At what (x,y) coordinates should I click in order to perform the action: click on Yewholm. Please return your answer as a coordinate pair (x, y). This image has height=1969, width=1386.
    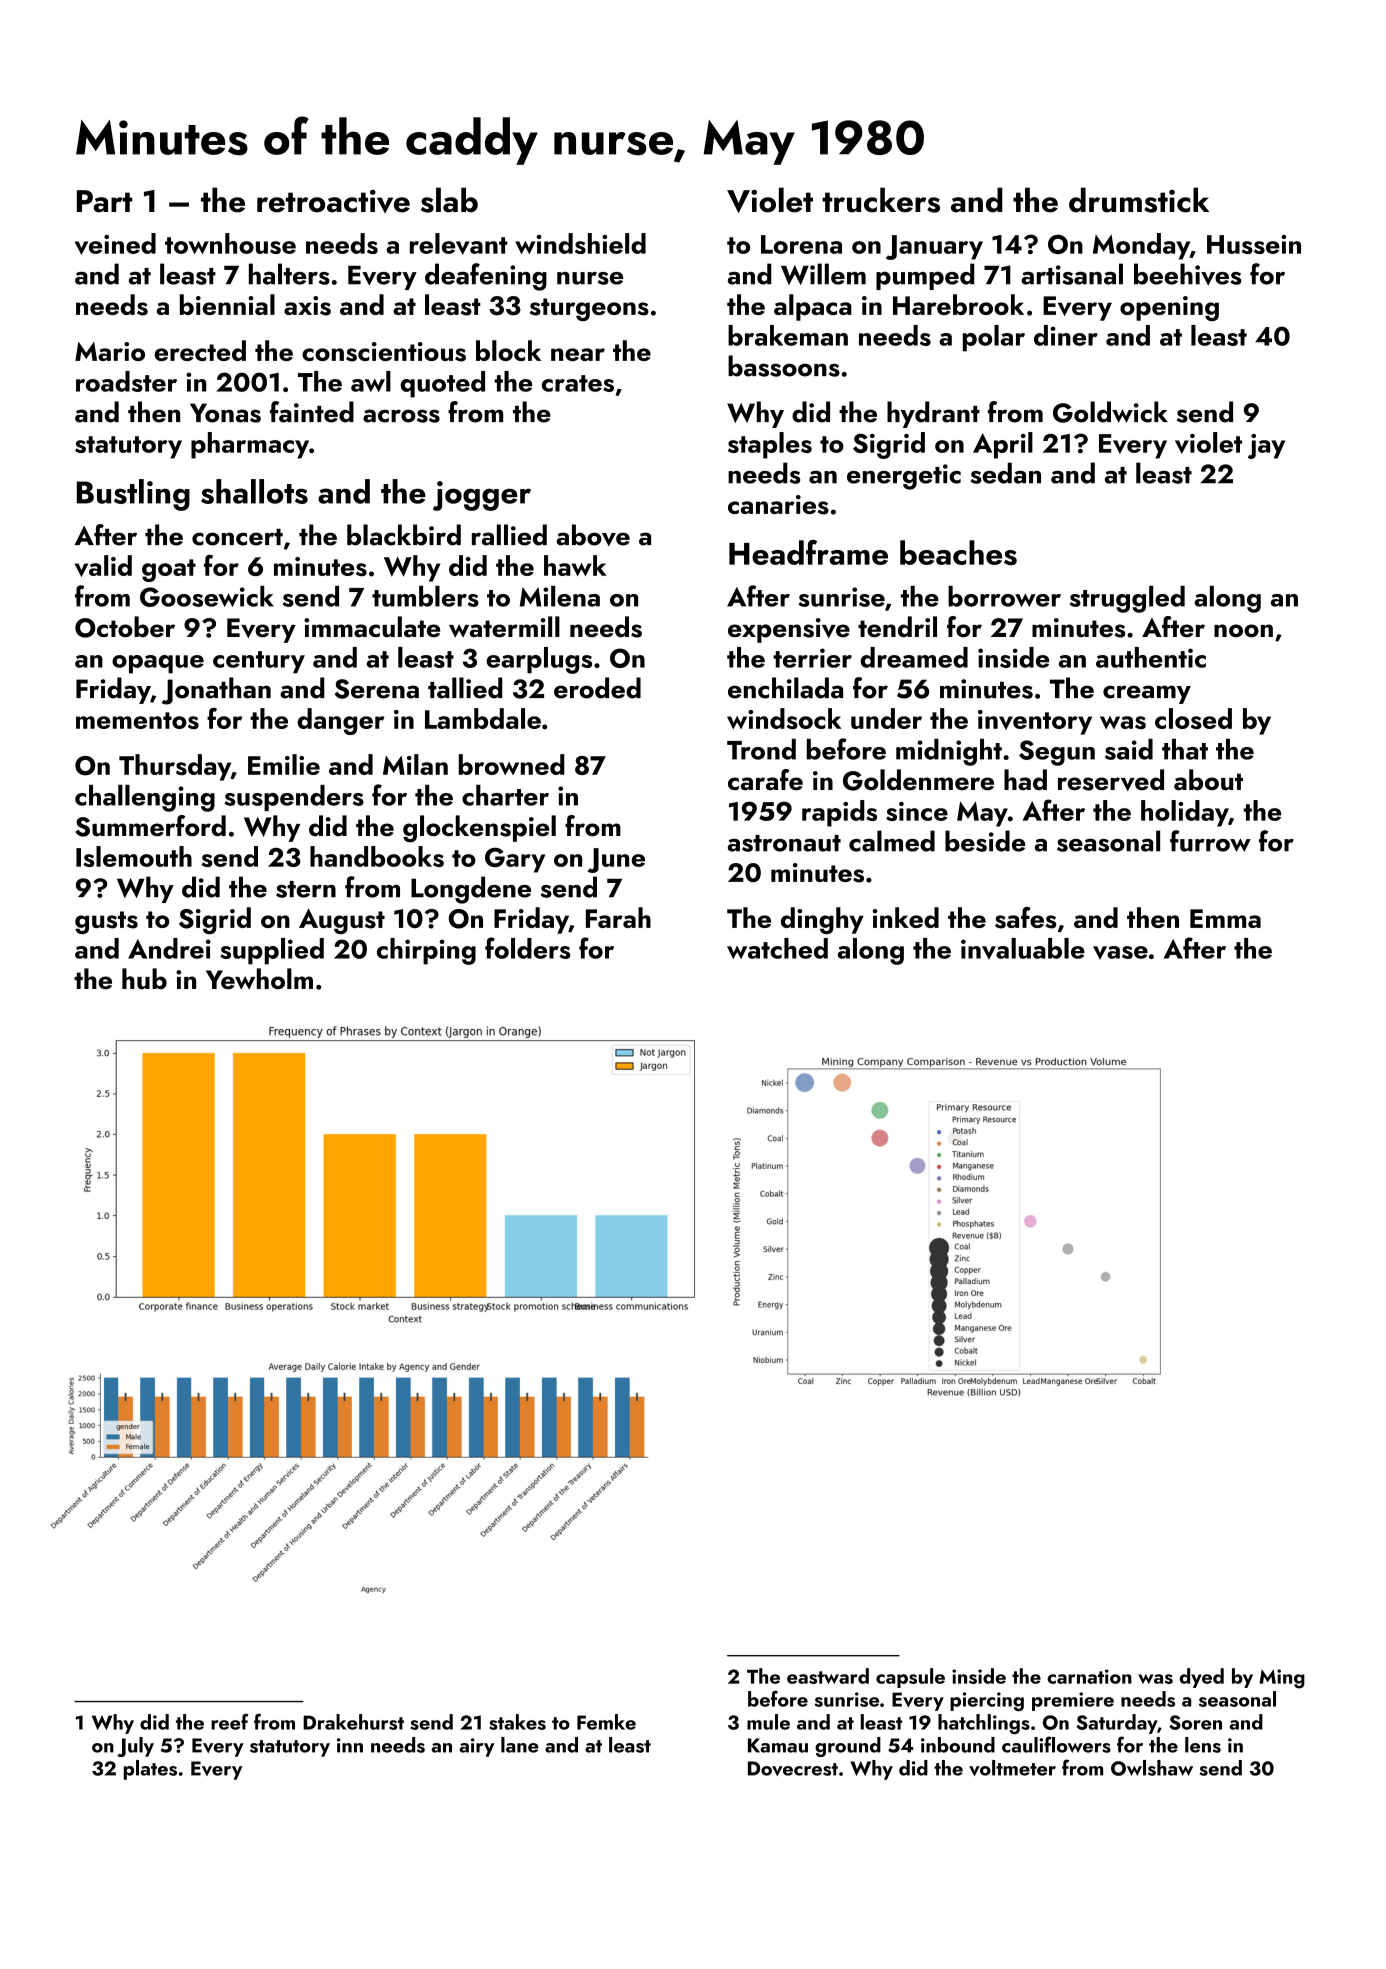
    Looking at the image, I should click on (259, 979).
